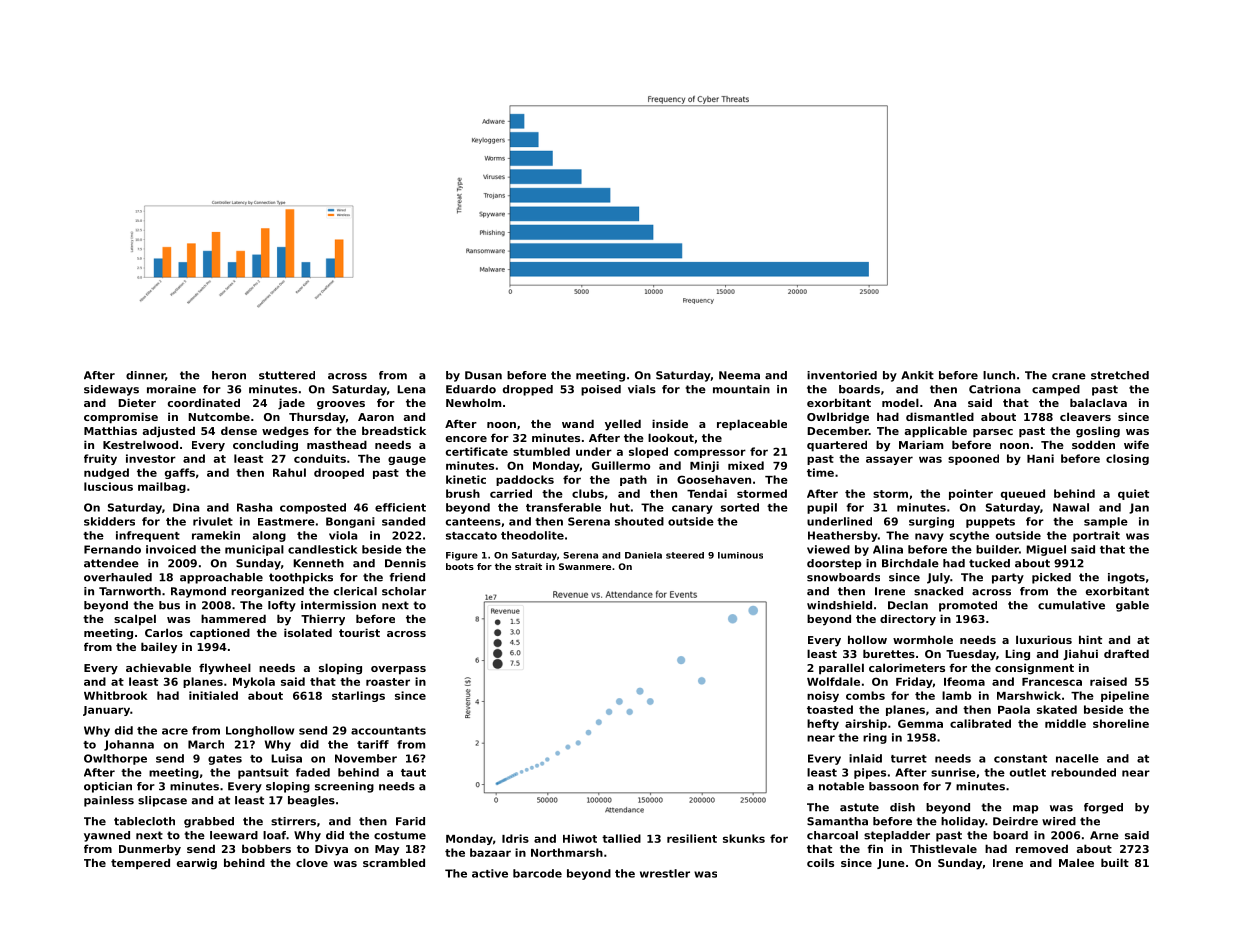 This page has height=952, width=1233. Describe the element at coordinates (1077, 758) in the page. I see `nacelle` at that location.
